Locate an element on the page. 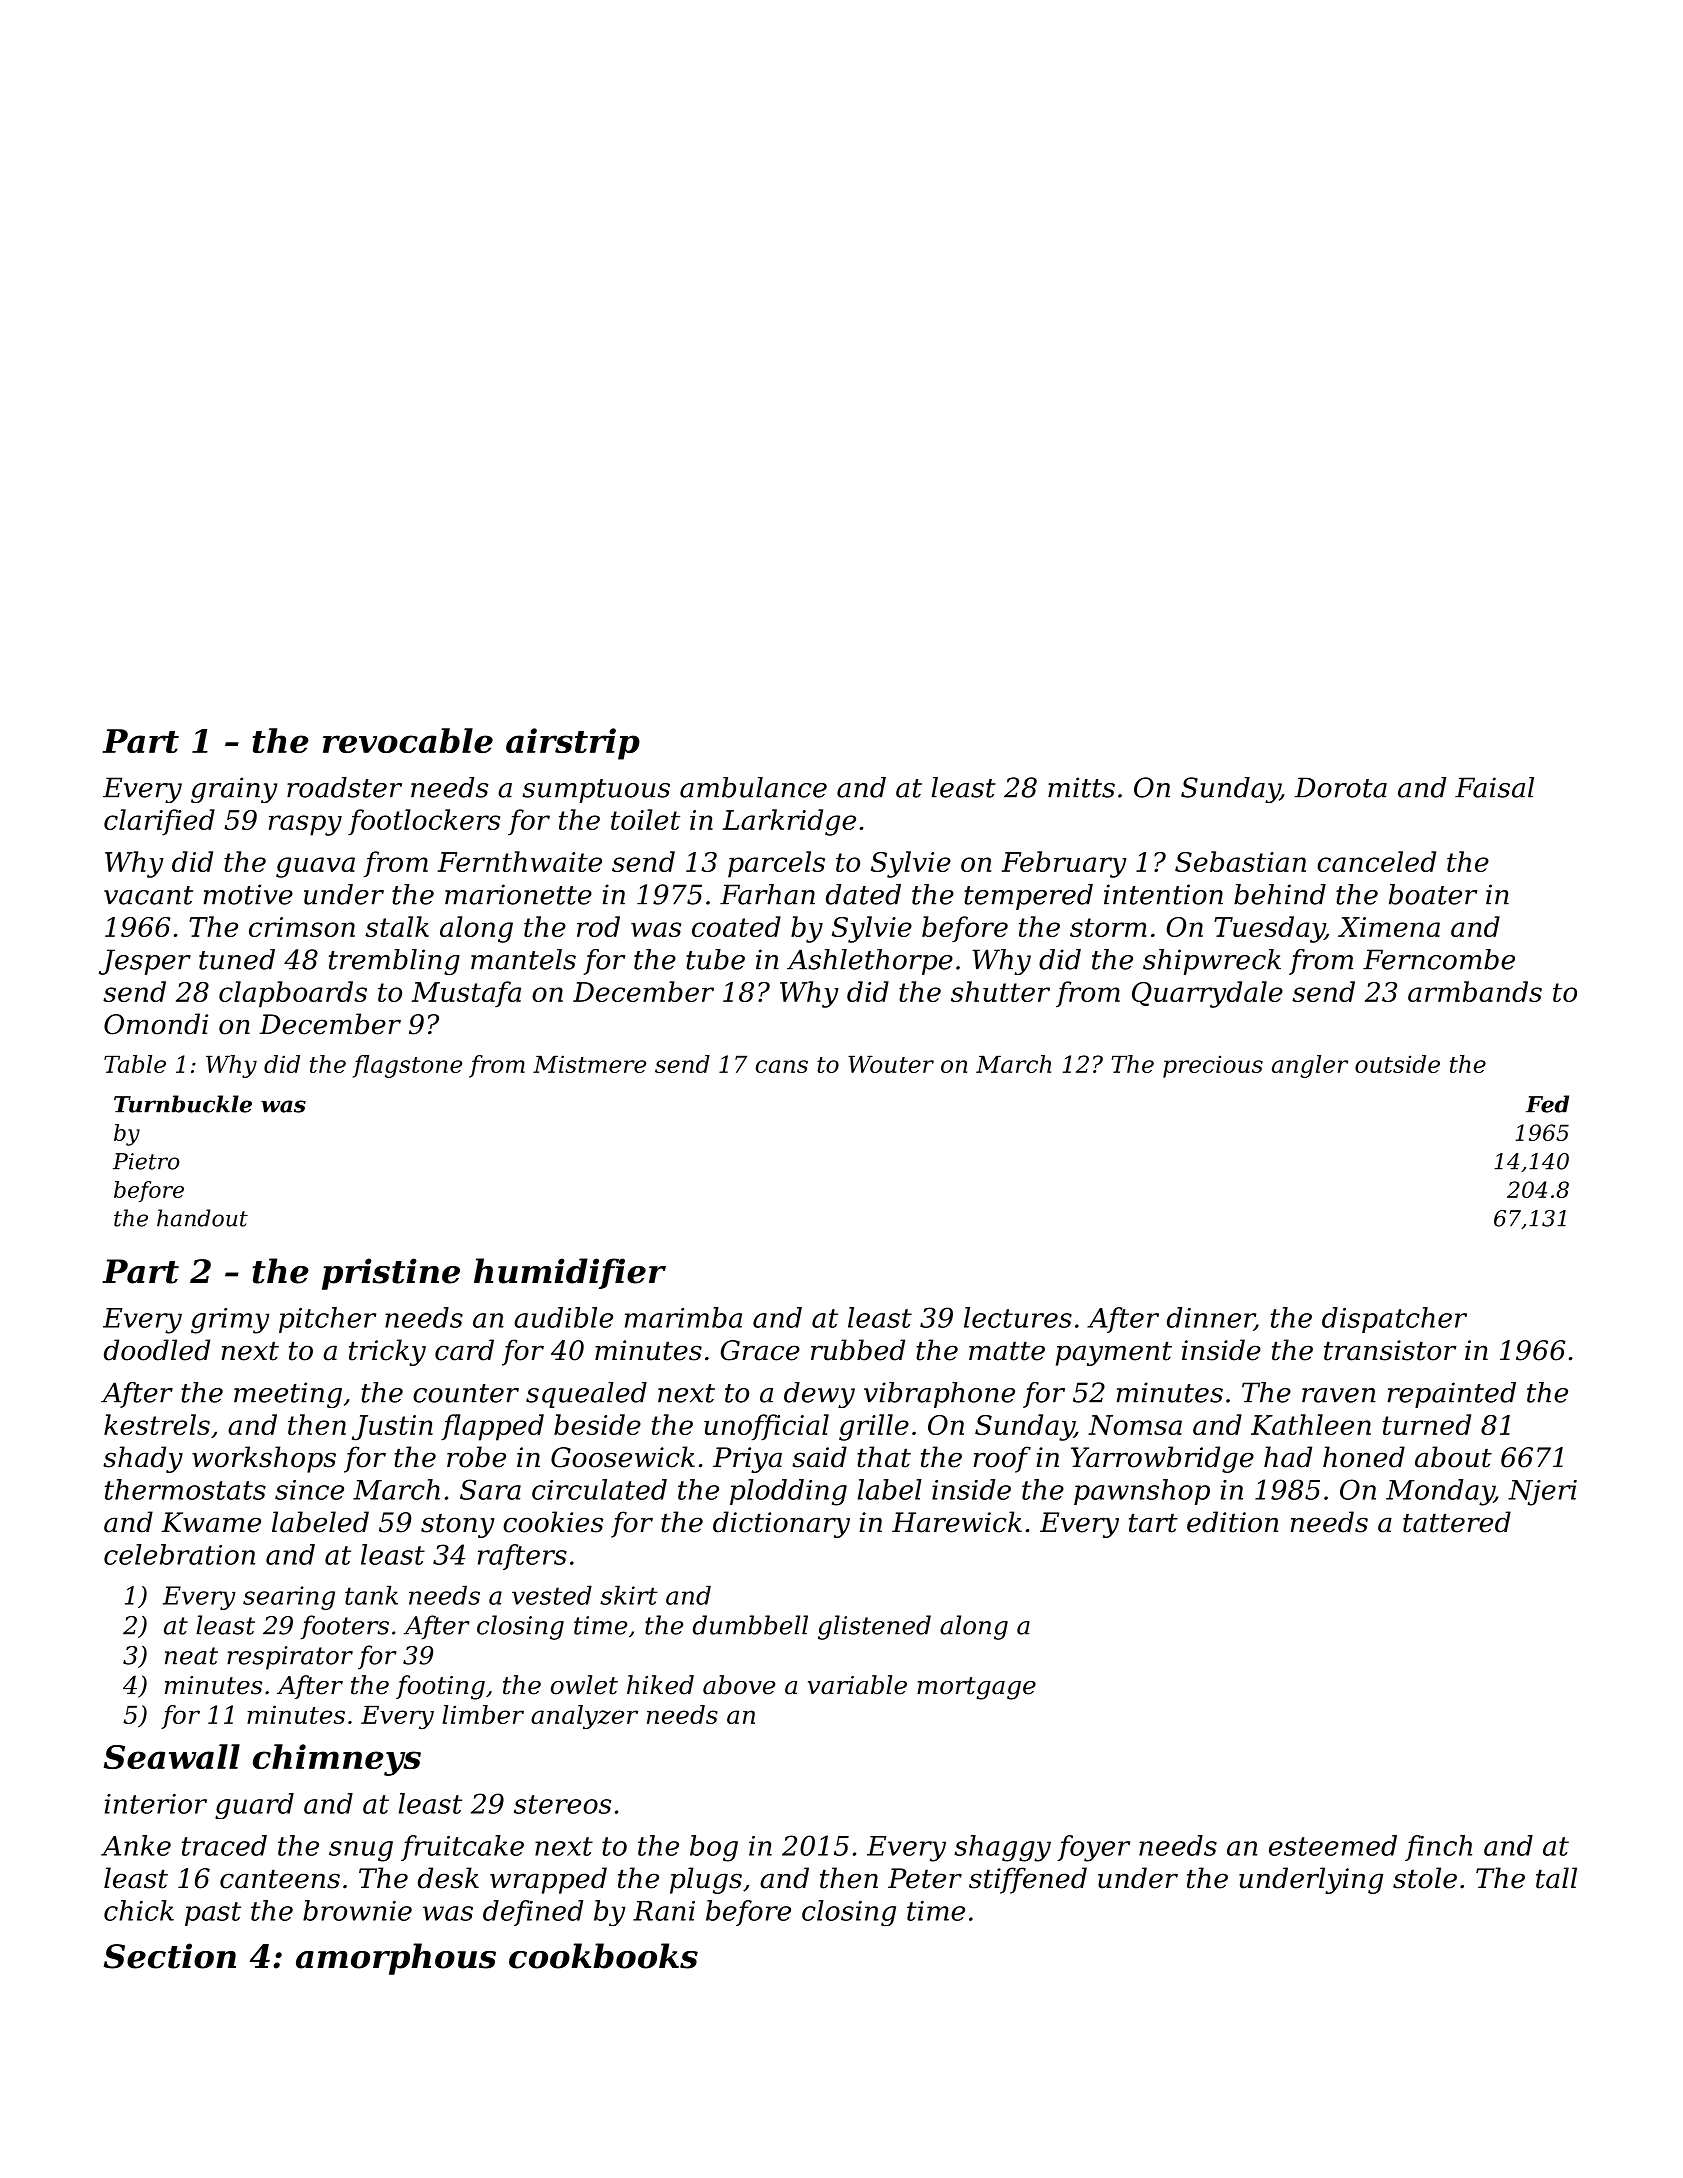 The height and width of the page is (2178, 1683). chick is located at coordinates (139, 1910).
